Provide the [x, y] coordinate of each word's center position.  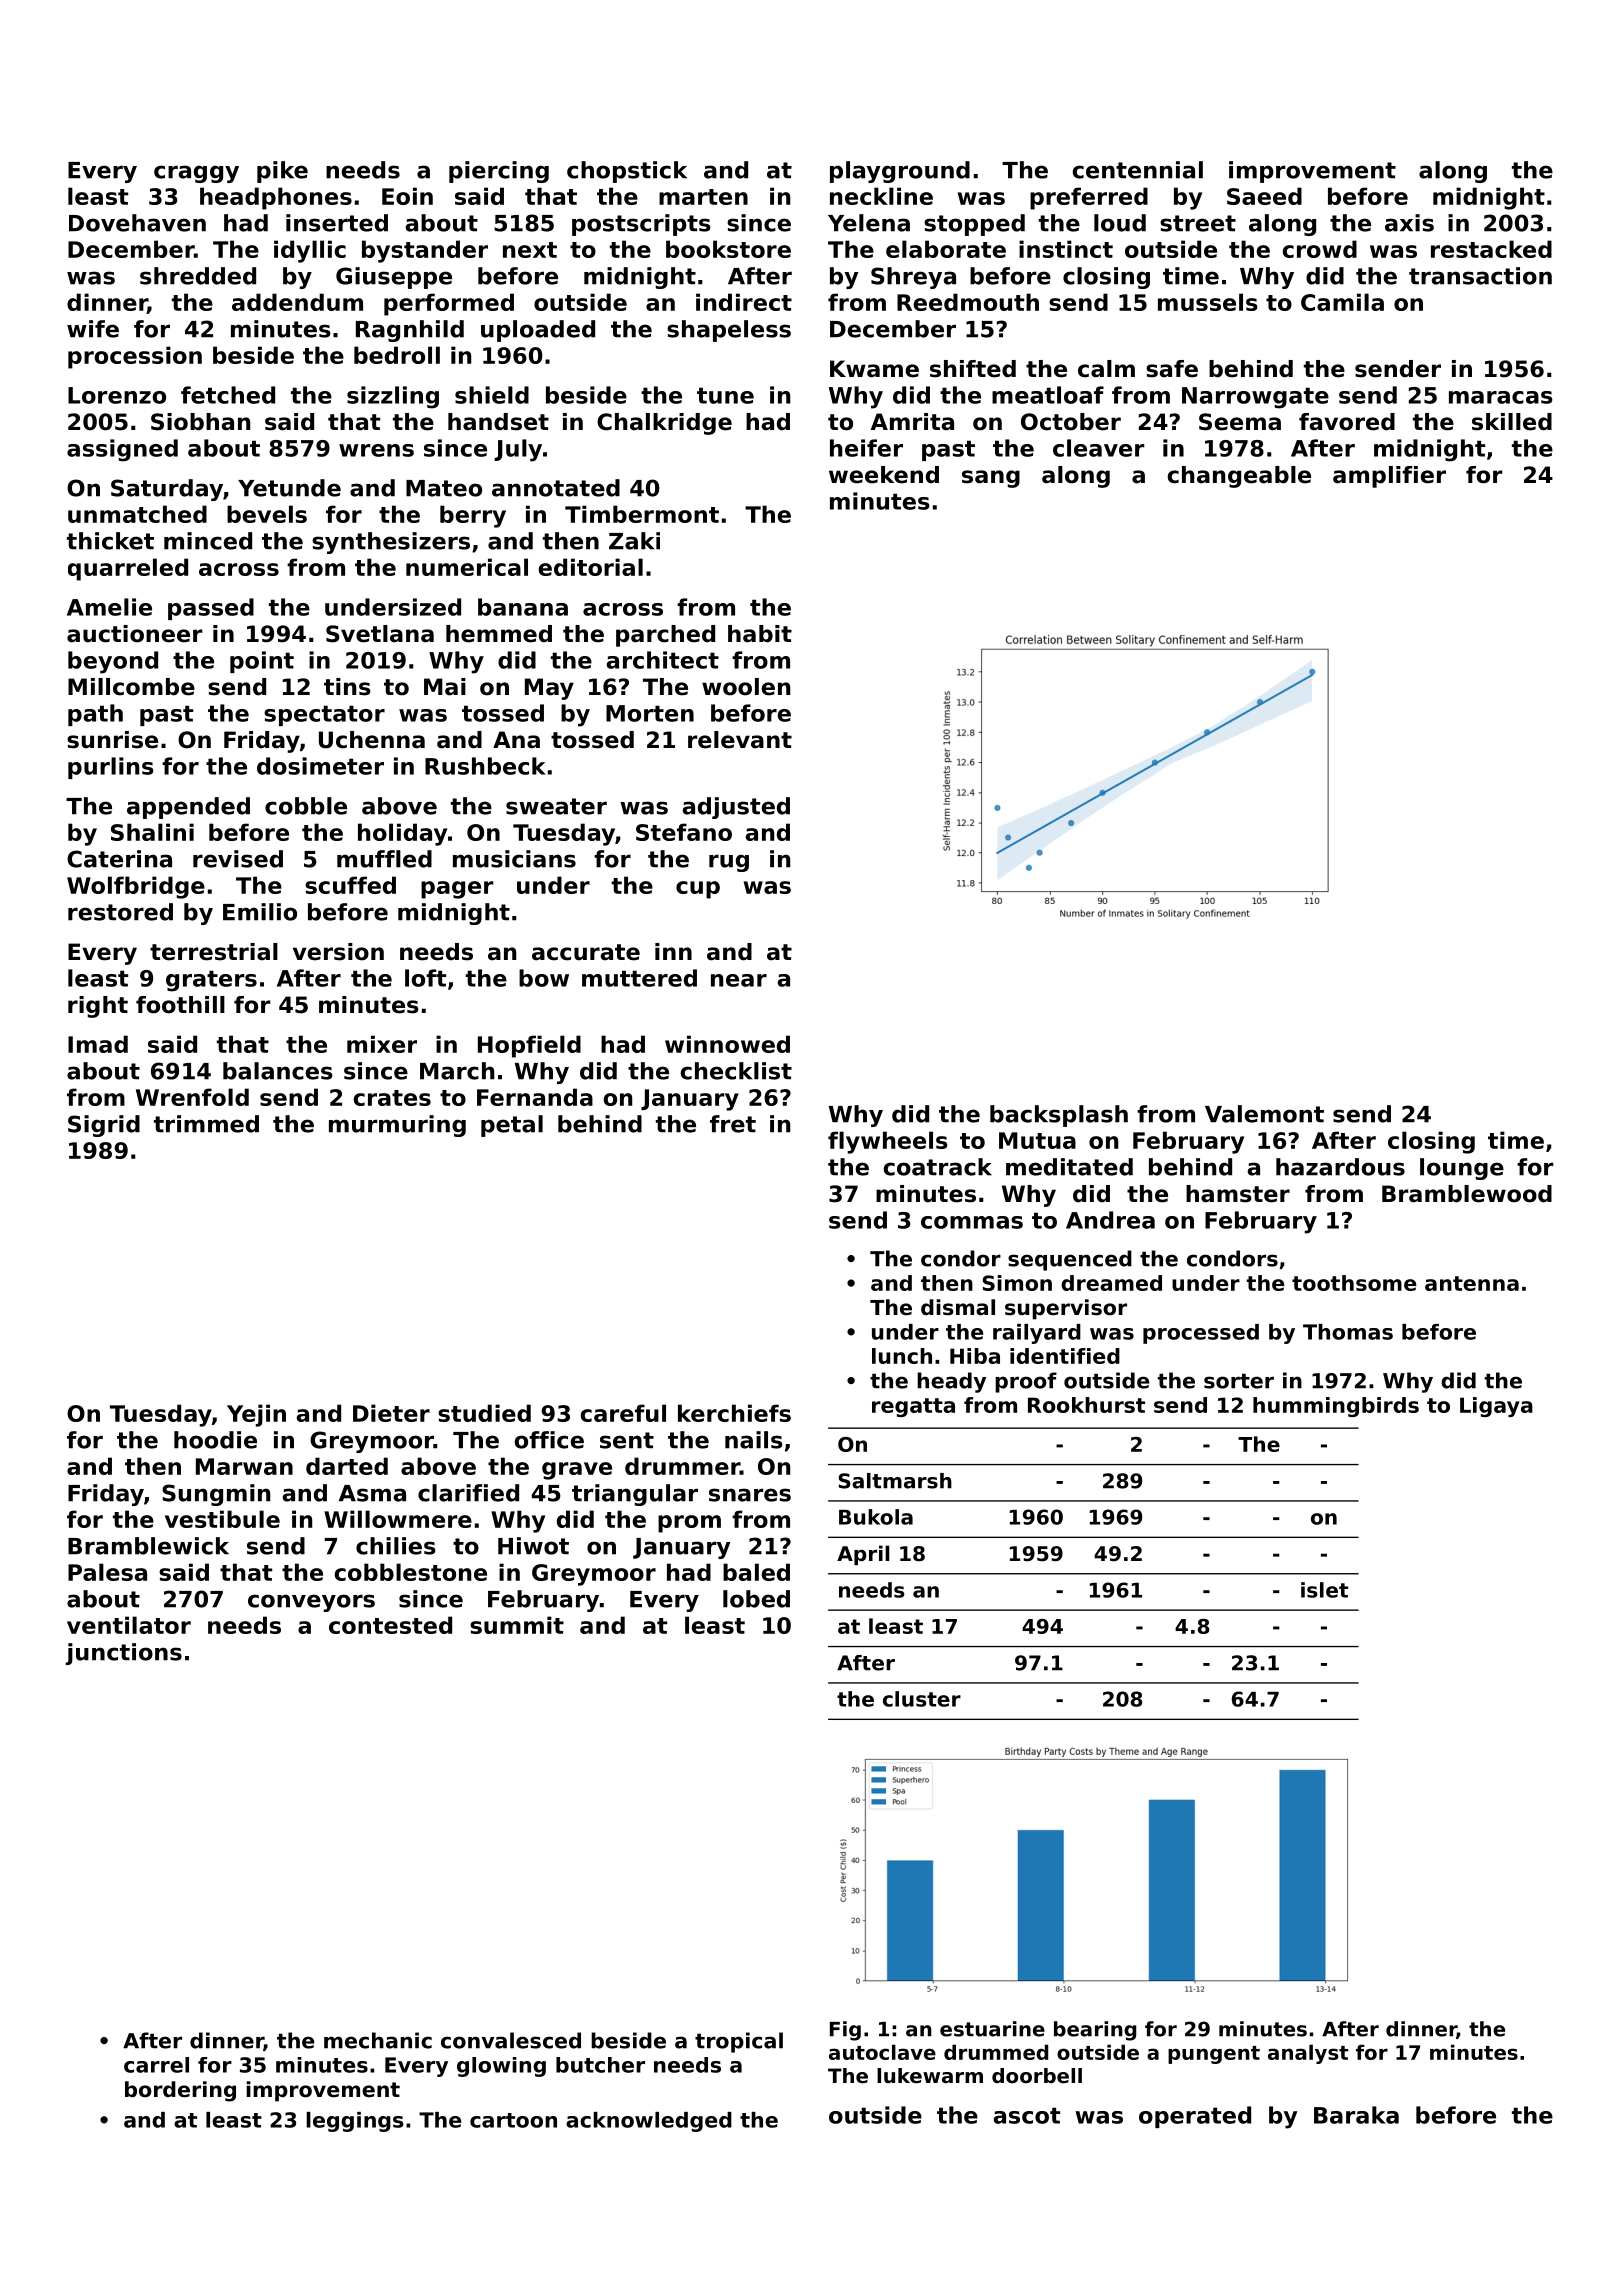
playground [900, 172]
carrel [156, 2065]
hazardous [1340, 1167]
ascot [1026, 2115]
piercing [499, 172]
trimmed [206, 1124]
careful [623, 1413]
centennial [1137, 170]
